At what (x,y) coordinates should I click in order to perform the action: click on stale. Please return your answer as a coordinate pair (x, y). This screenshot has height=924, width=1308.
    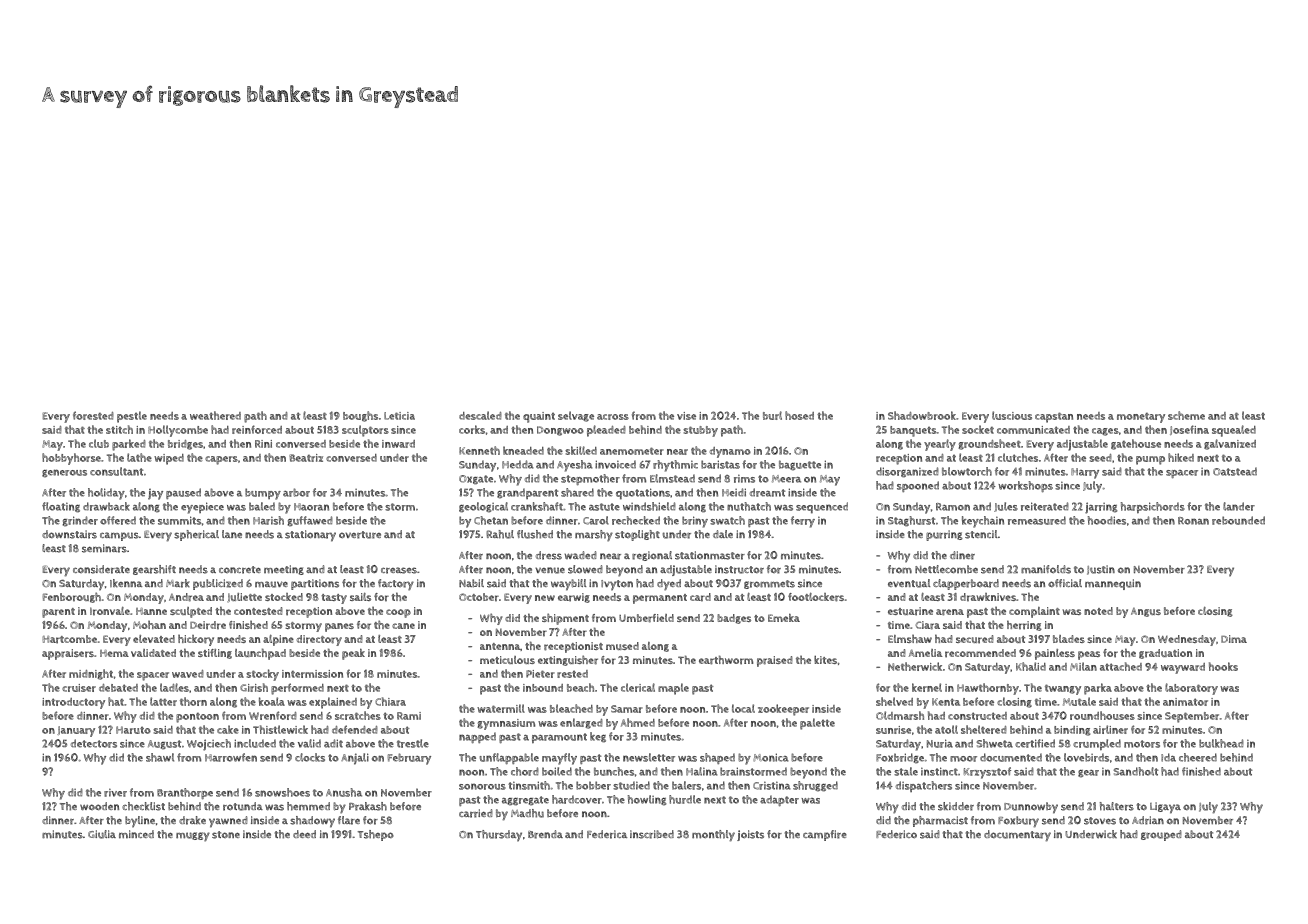
    Looking at the image, I should click on (906, 771).
